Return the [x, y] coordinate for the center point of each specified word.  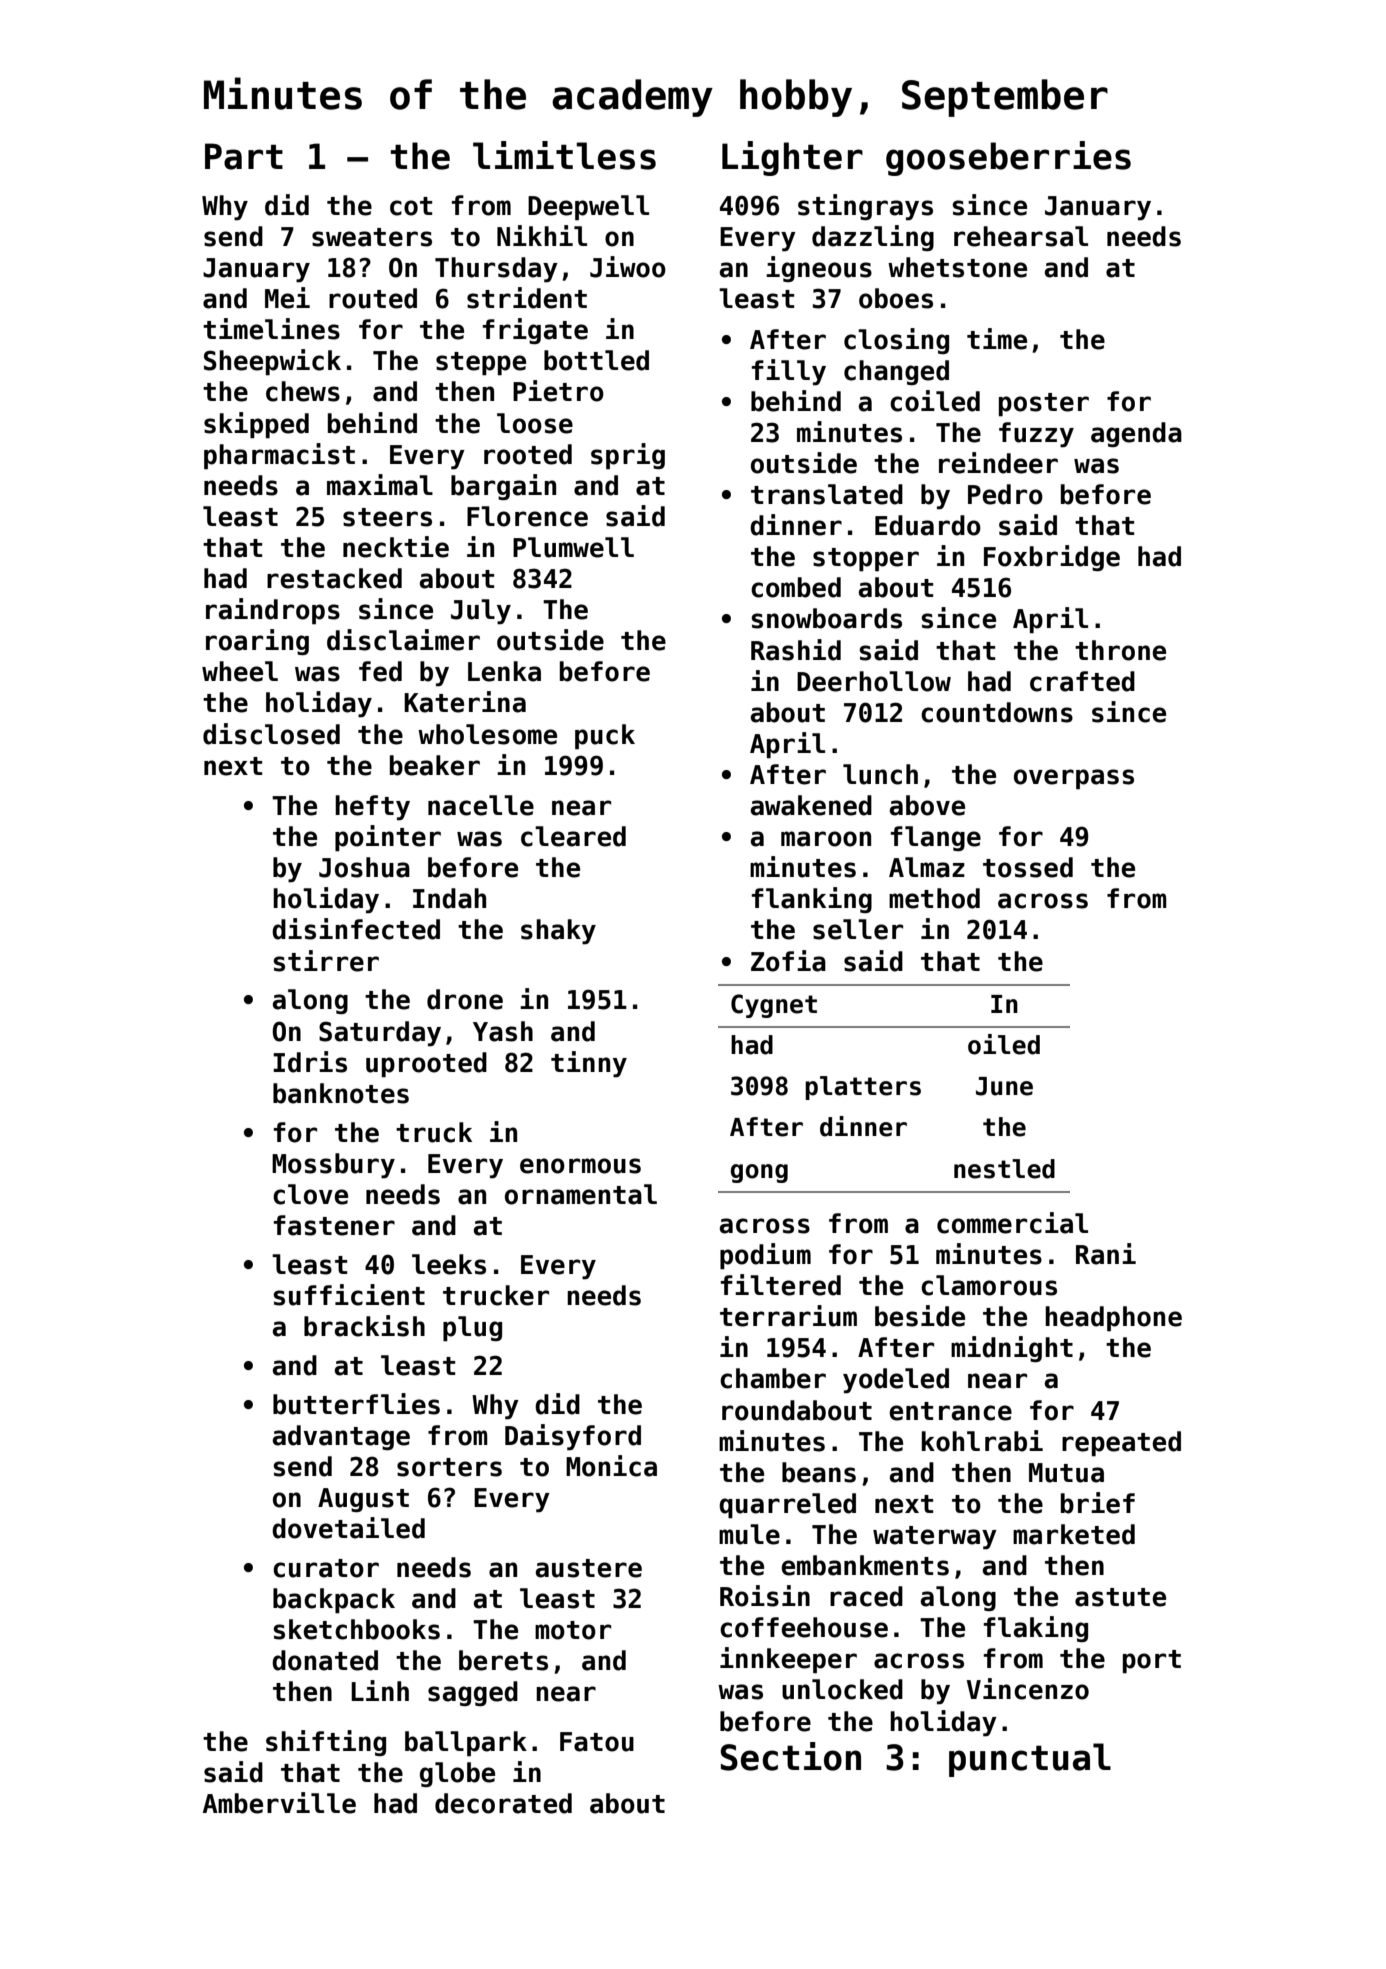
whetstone [957, 267]
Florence [527, 516]
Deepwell [588, 208]
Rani [1106, 1254]
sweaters [372, 237]
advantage [341, 1437]
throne [1120, 650]
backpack [334, 1601]
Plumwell [573, 547]
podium [765, 1256]
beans [819, 1472]
